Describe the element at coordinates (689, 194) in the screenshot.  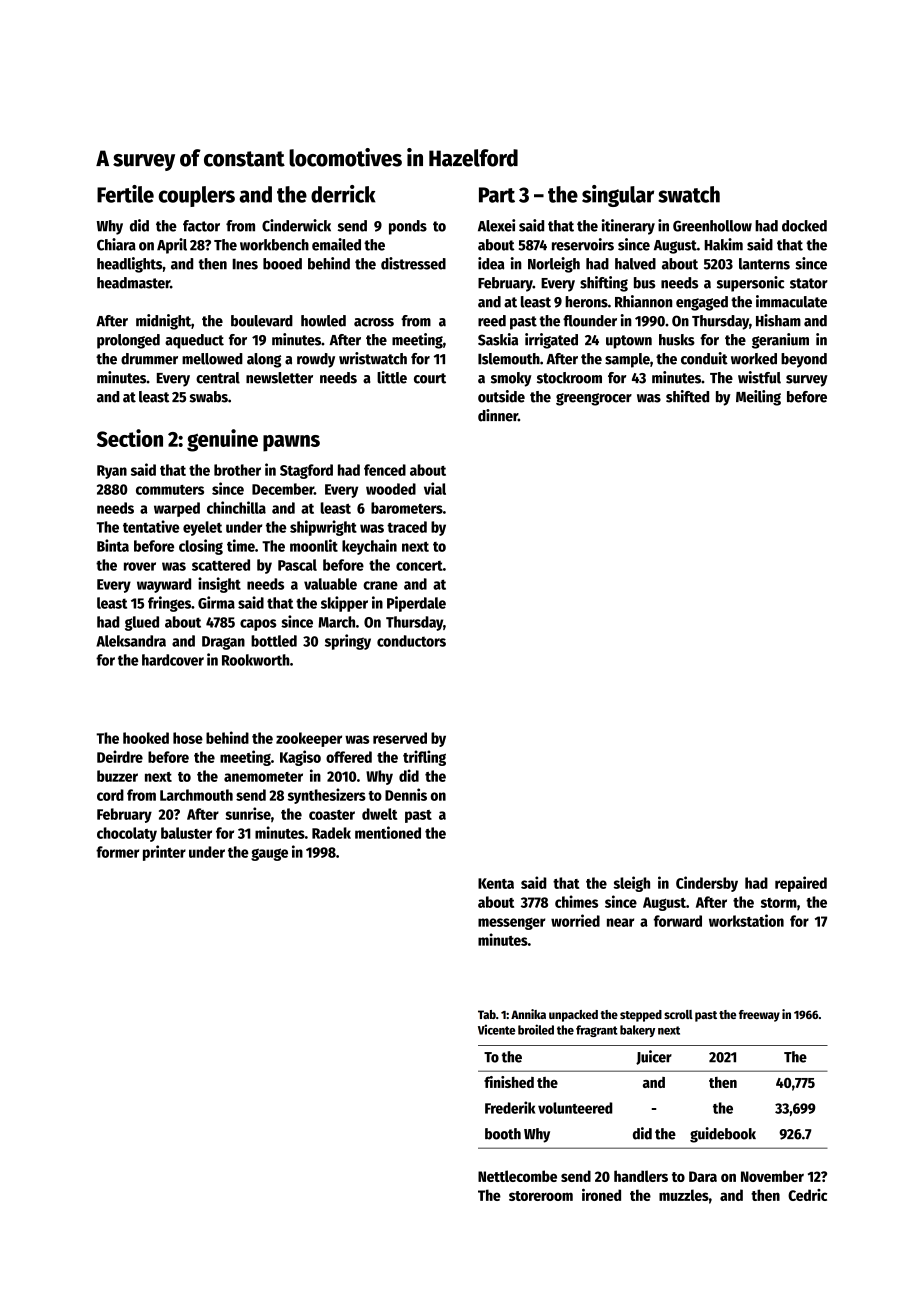
I see `swatch` at that location.
